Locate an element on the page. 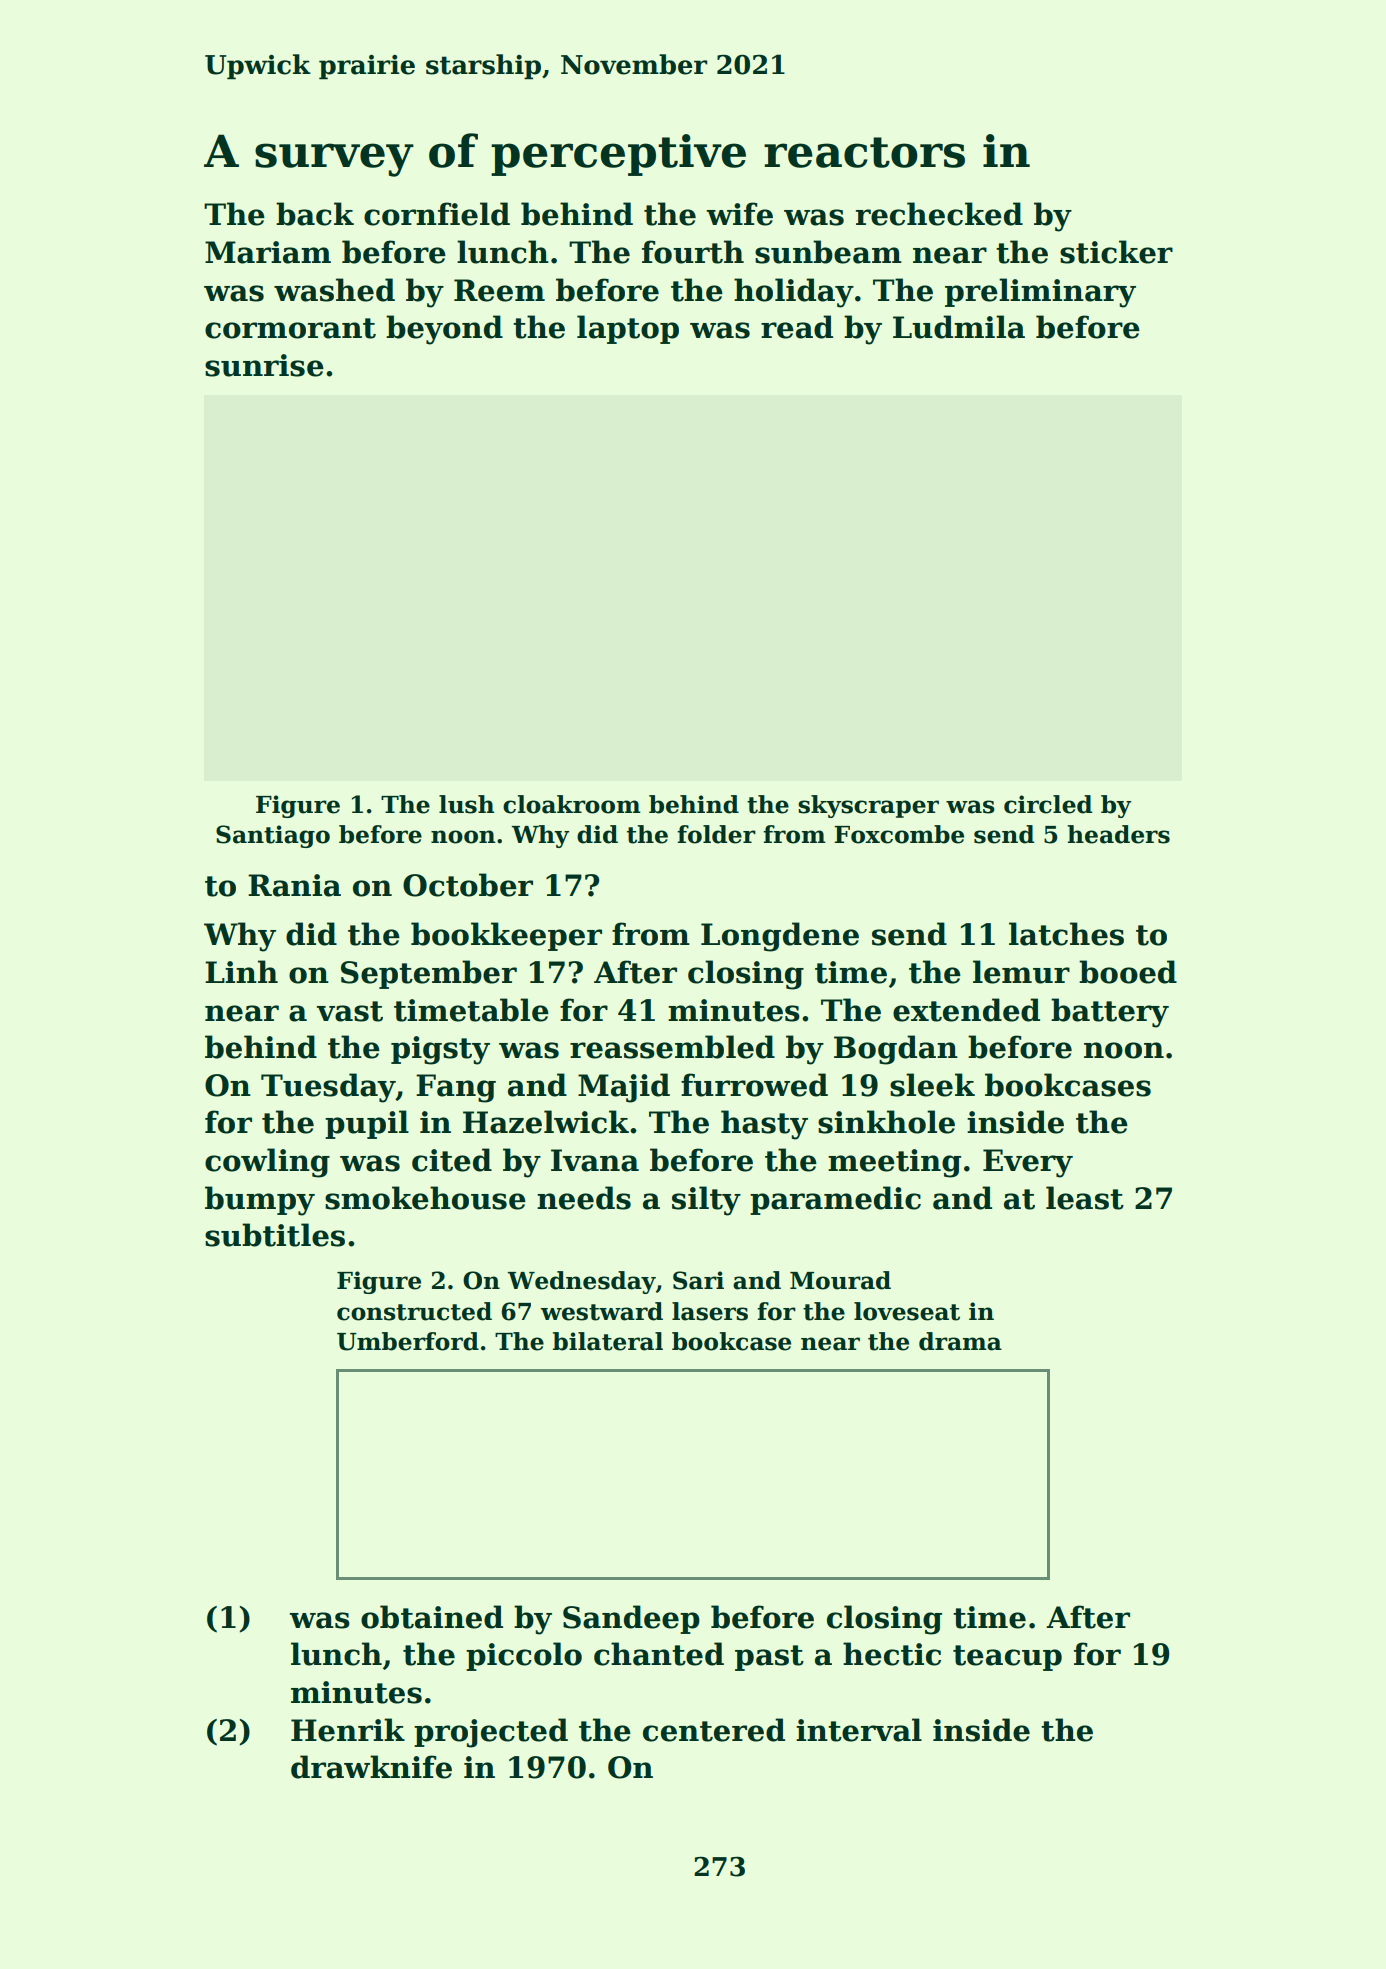 The height and width of the image is (1969, 1386). Fang is located at coordinates (456, 1088).
